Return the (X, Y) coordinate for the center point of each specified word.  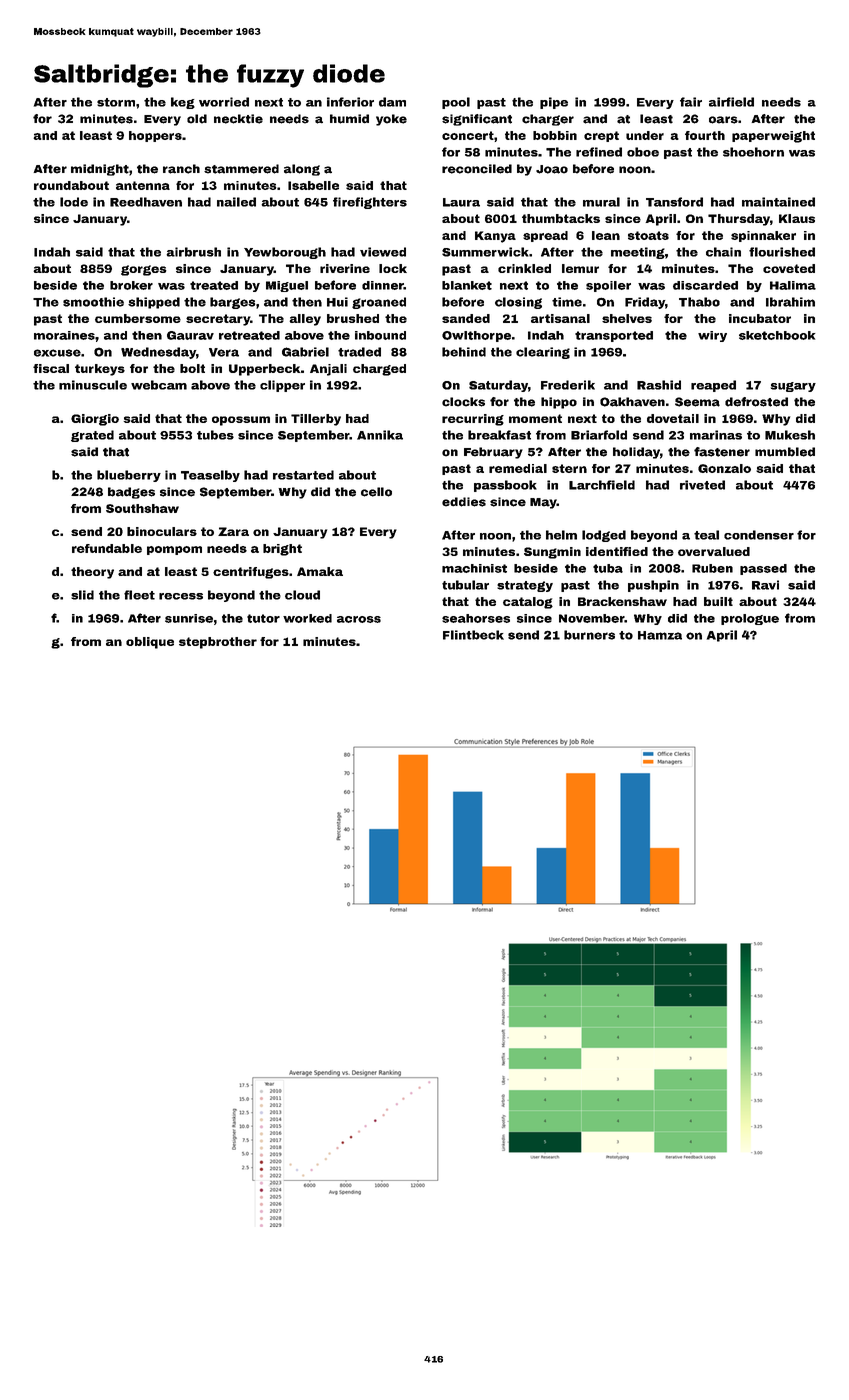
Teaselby (210, 476)
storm (116, 102)
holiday (636, 453)
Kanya (495, 237)
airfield (731, 102)
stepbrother (218, 643)
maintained (778, 202)
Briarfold (599, 435)
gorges (144, 270)
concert (468, 135)
